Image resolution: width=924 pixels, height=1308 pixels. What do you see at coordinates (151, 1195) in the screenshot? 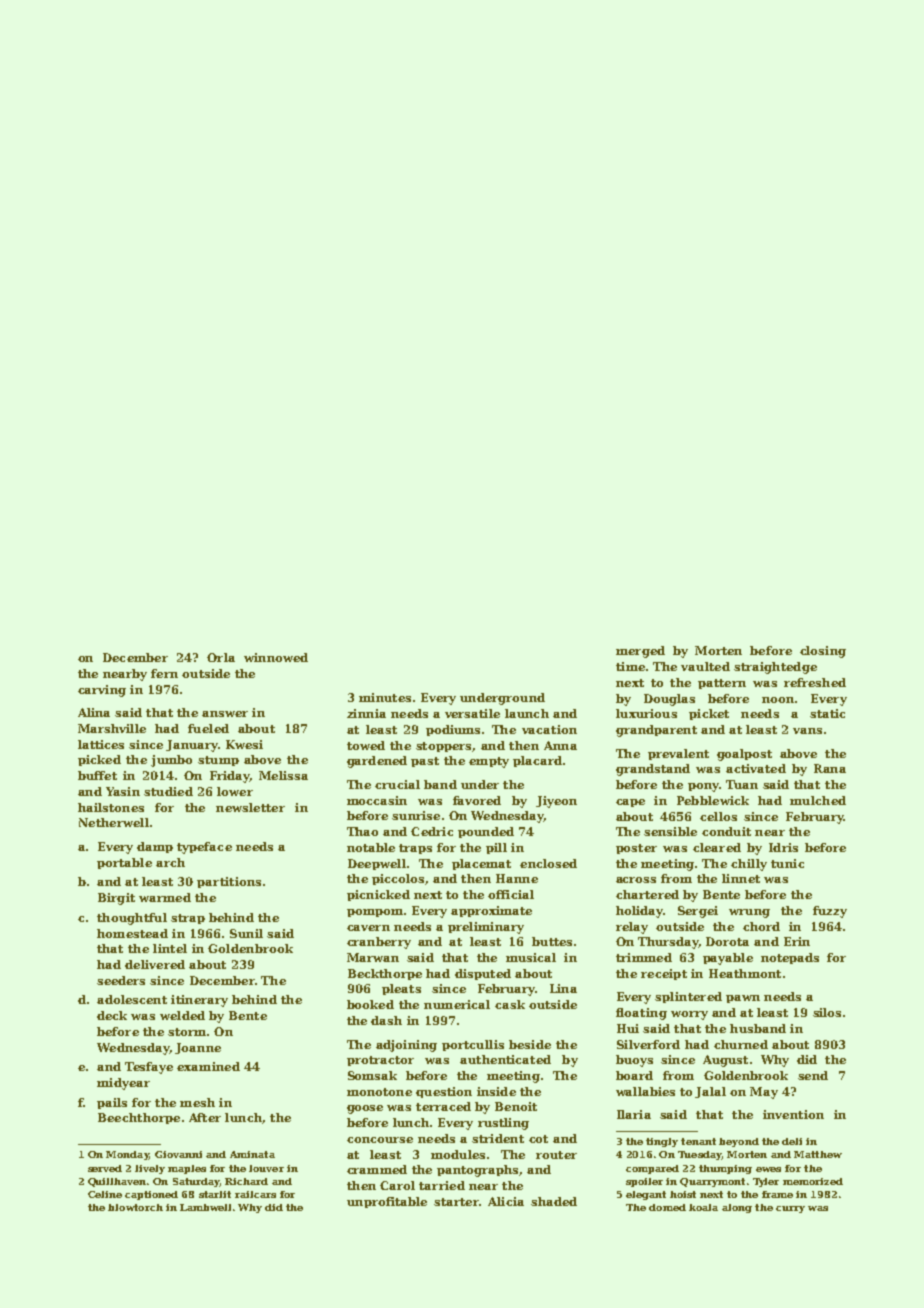
I see `captioned` at bounding box center [151, 1195].
